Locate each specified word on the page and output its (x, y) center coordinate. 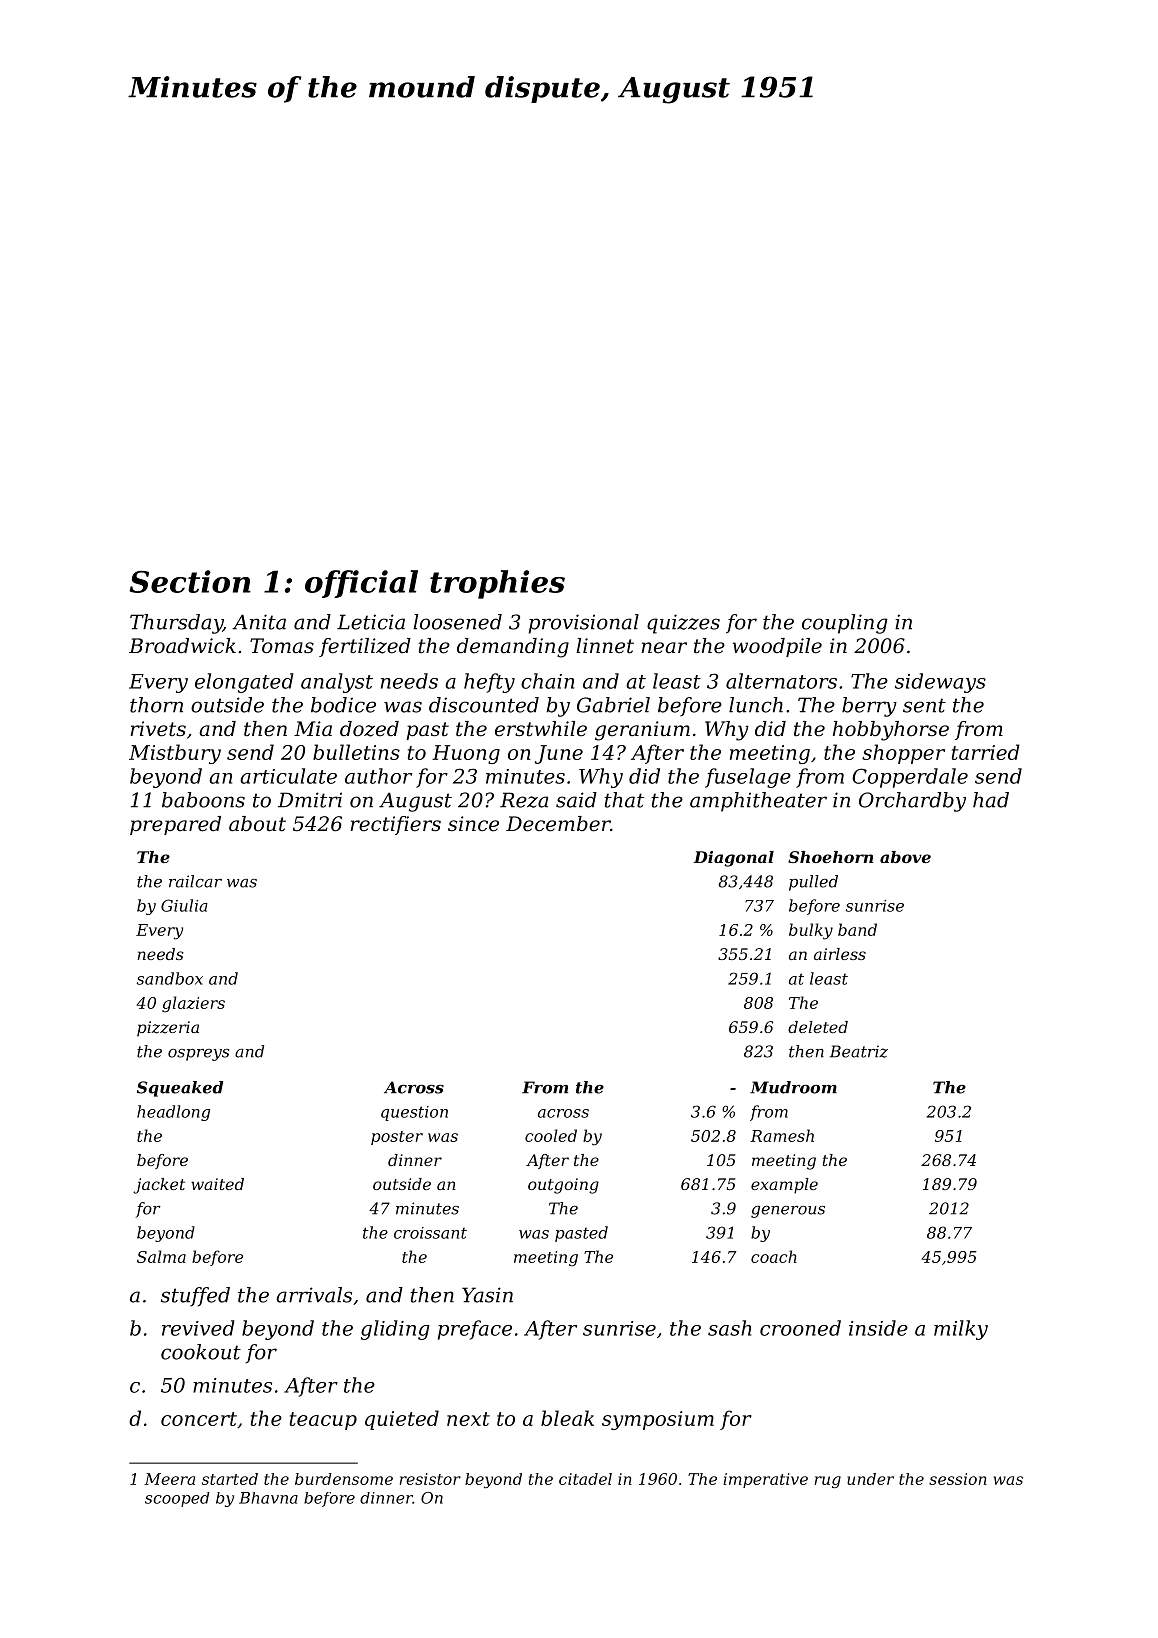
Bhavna (268, 1498)
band (857, 929)
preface (475, 1330)
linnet (605, 646)
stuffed (195, 1297)
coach (774, 1256)
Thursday (176, 624)
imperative (765, 1480)
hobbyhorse (891, 731)
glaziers (193, 1004)
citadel (585, 1479)
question (414, 1113)
